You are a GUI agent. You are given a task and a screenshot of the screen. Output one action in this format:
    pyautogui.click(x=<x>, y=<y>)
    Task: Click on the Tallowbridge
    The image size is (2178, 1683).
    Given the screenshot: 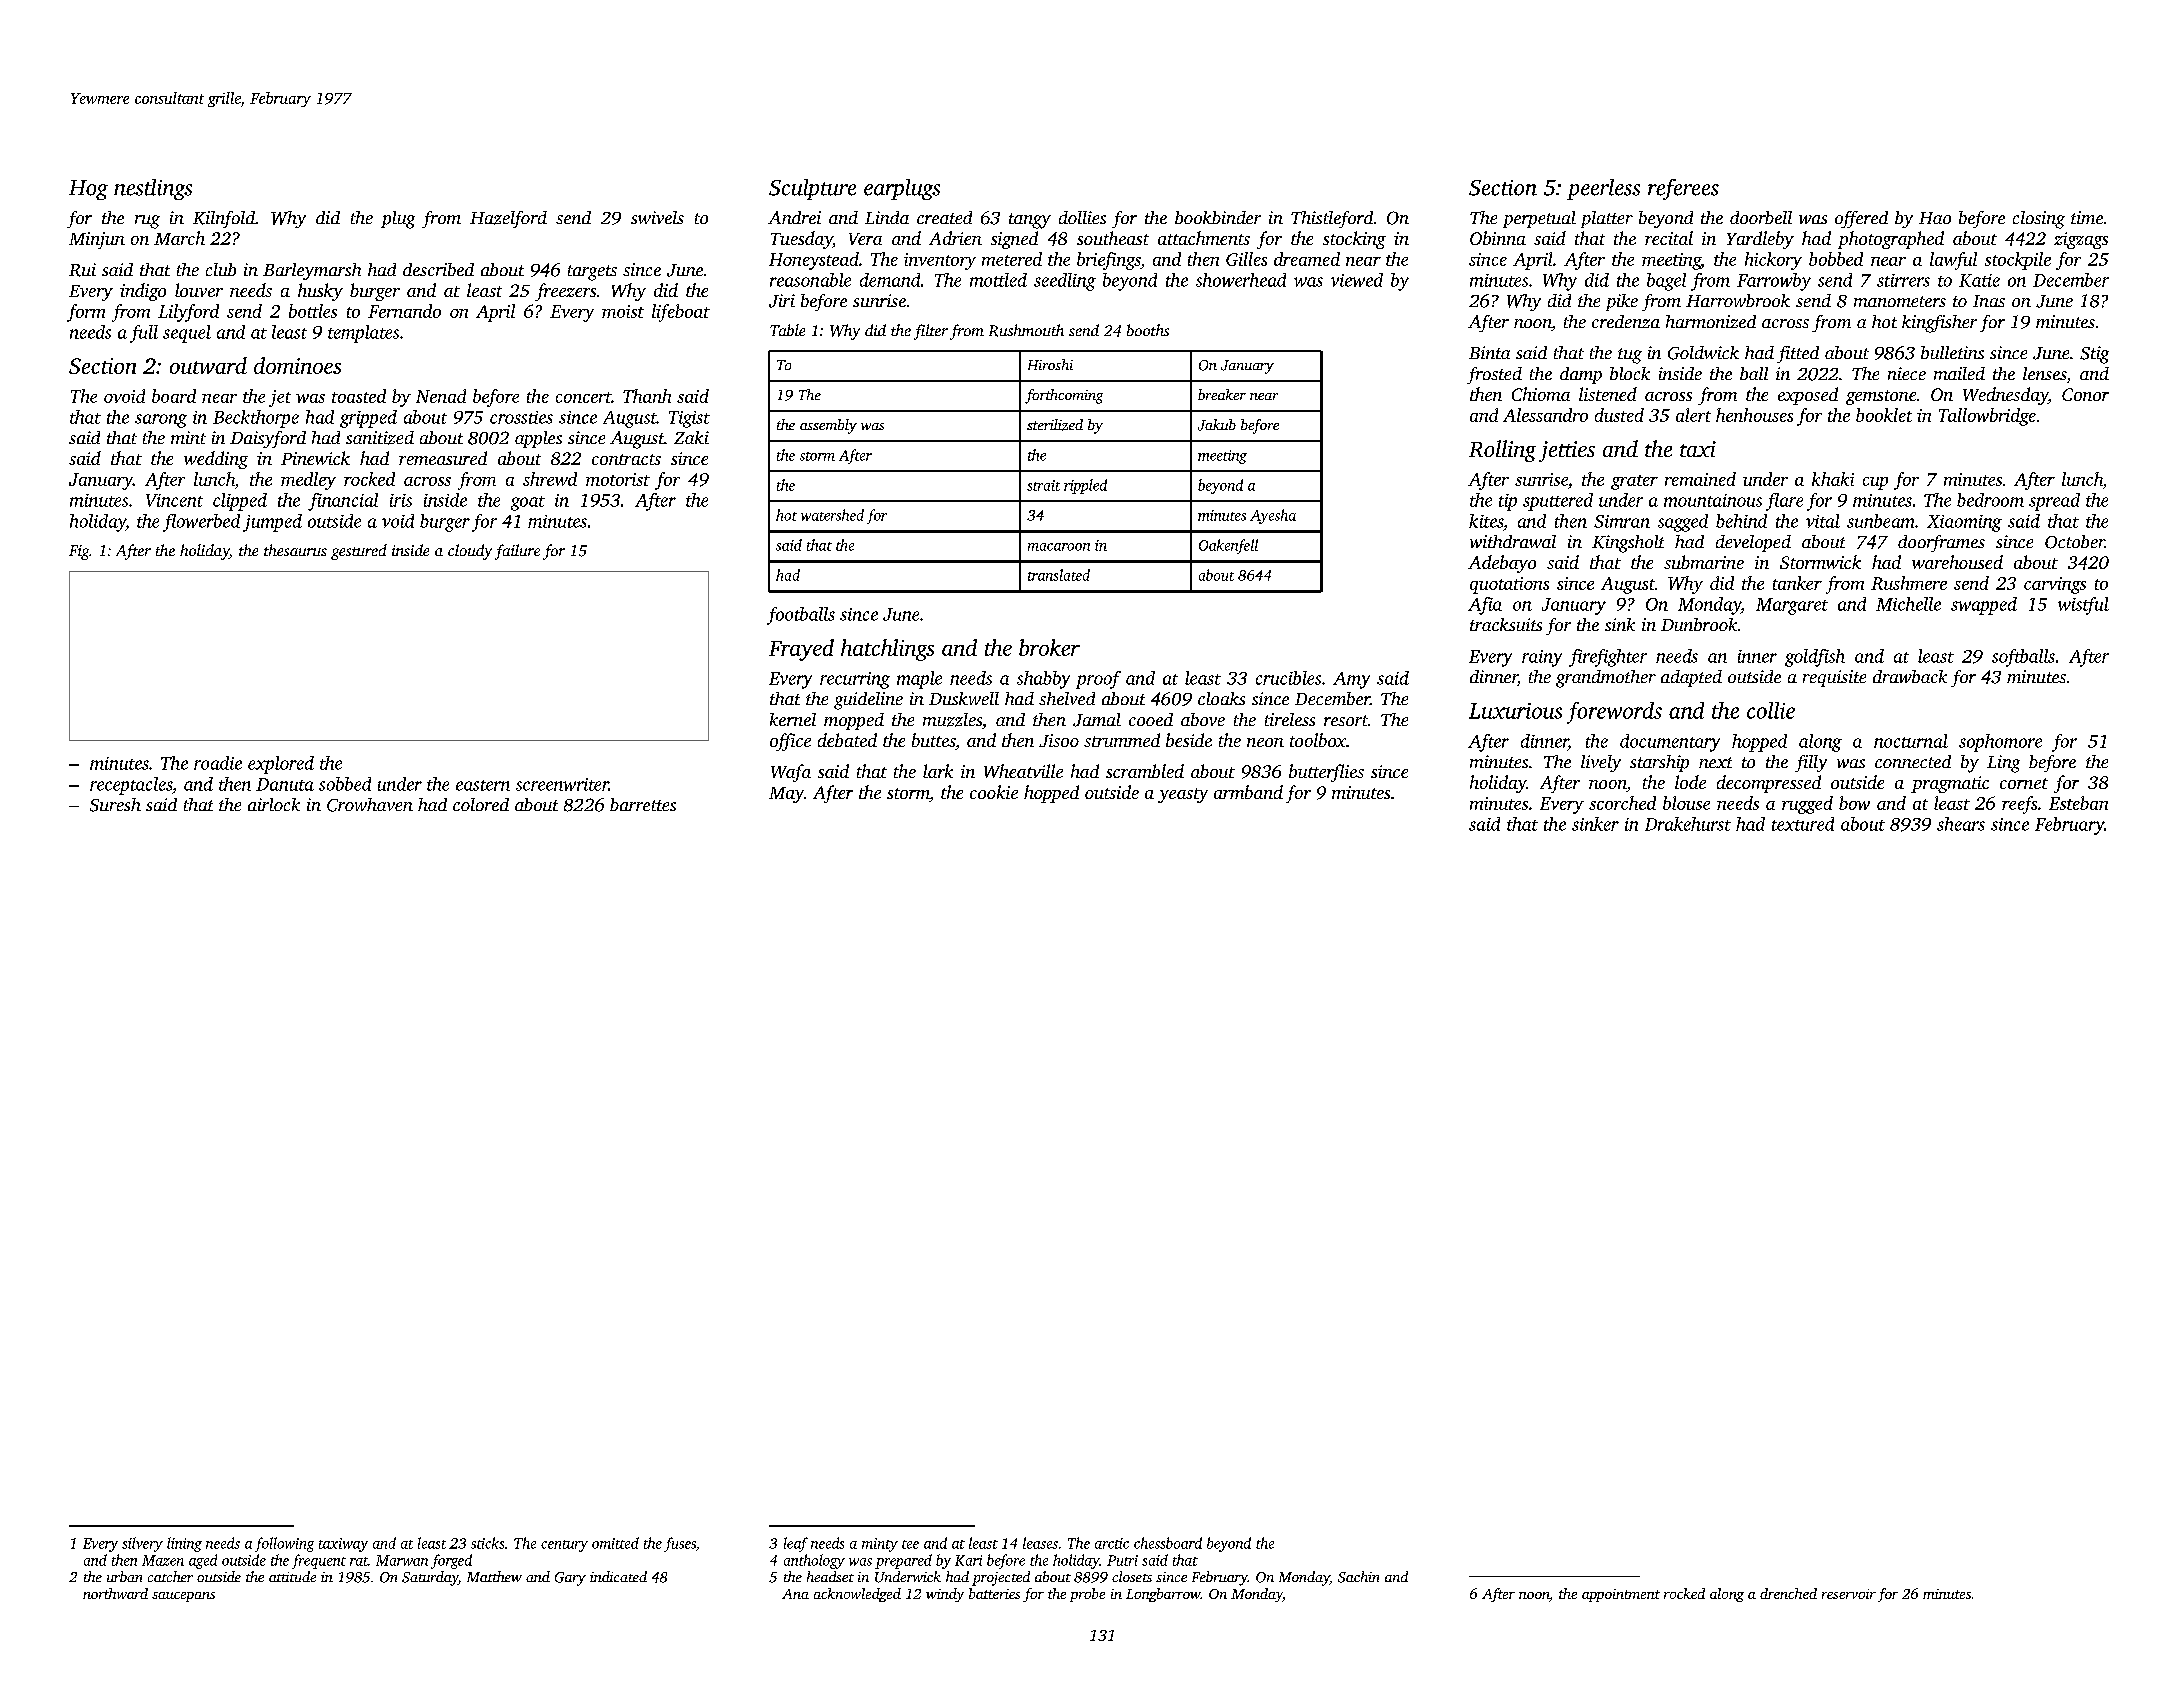 What is the action you would take?
    pyautogui.click(x=1987, y=417)
